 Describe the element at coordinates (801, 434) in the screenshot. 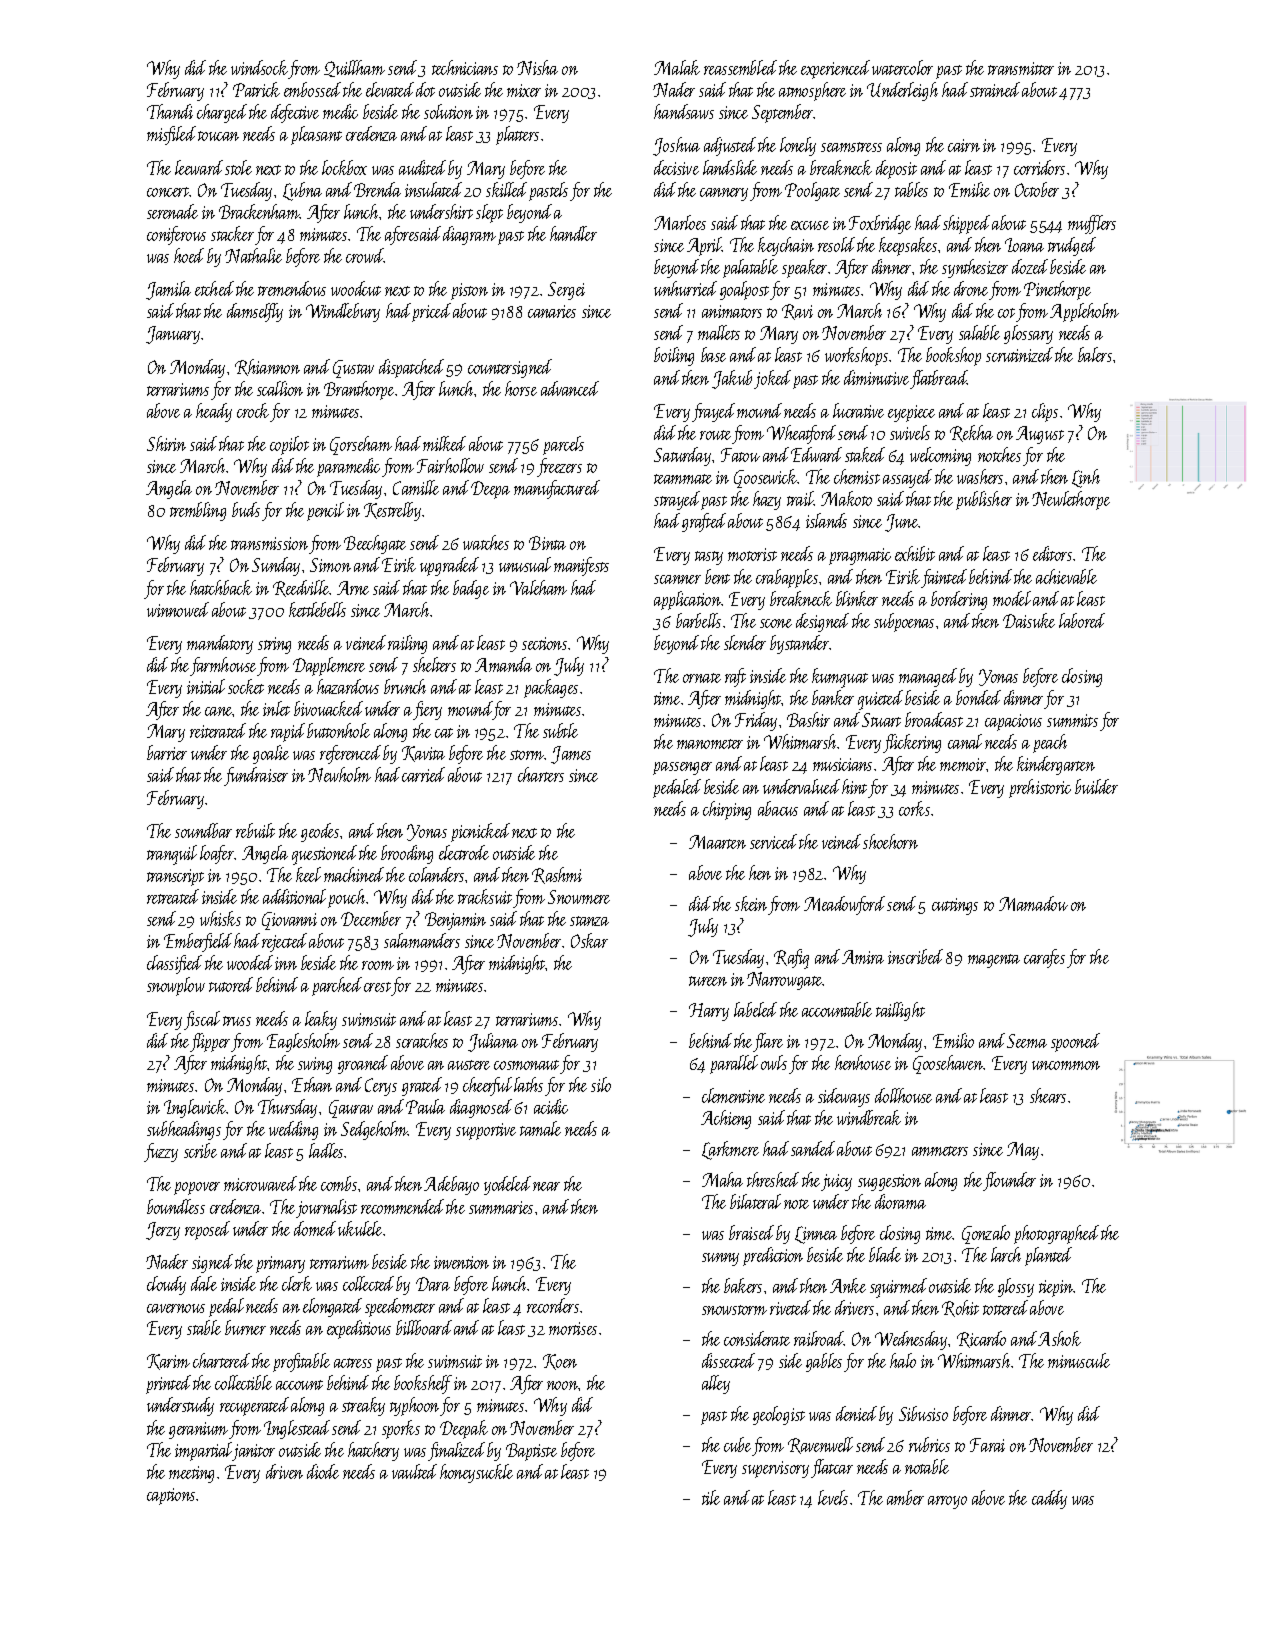

I see `Wheatford` at that location.
